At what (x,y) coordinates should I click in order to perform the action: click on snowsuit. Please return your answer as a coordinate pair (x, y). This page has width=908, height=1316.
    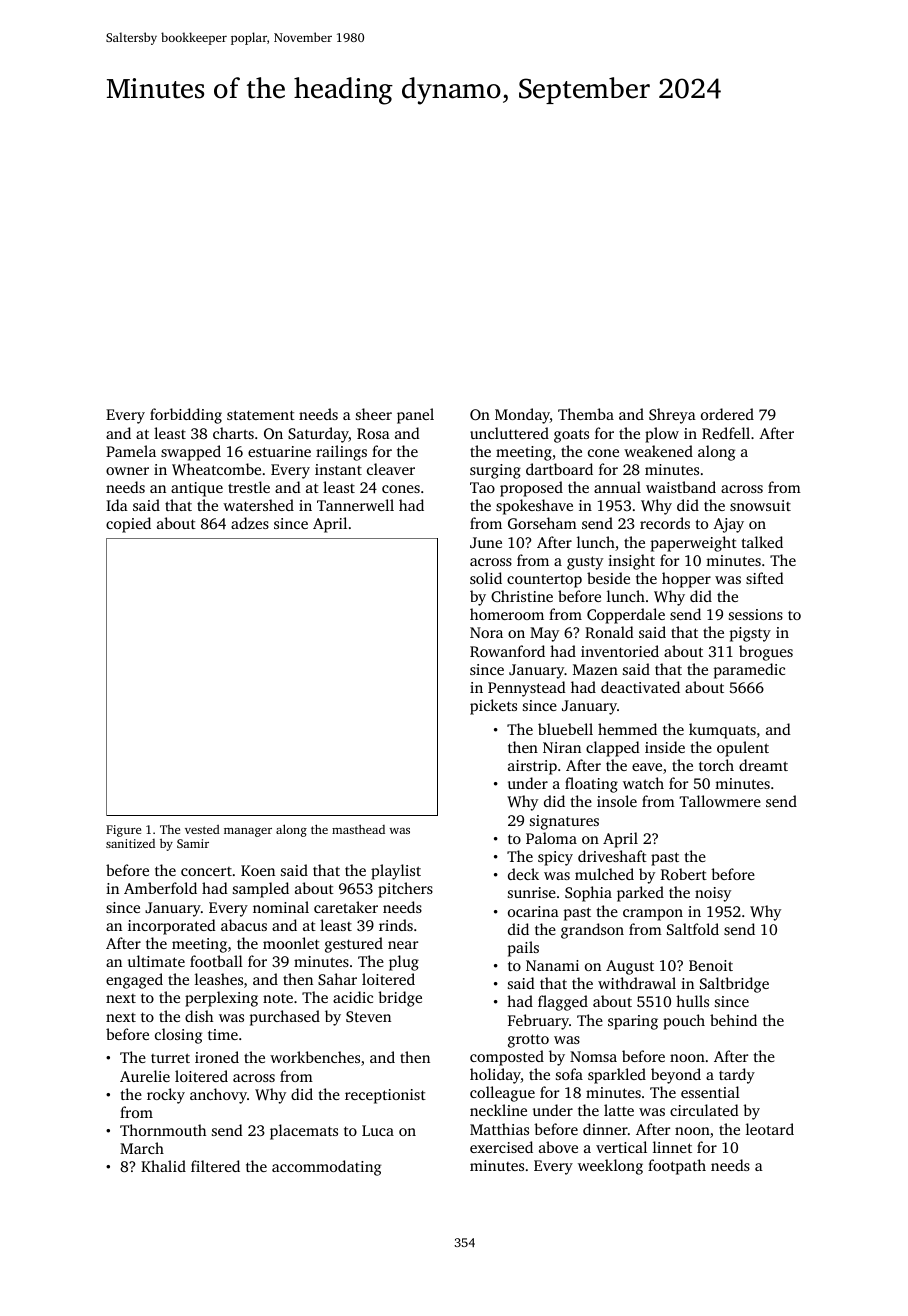
    Looking at the image, I should click on (760, 505).
